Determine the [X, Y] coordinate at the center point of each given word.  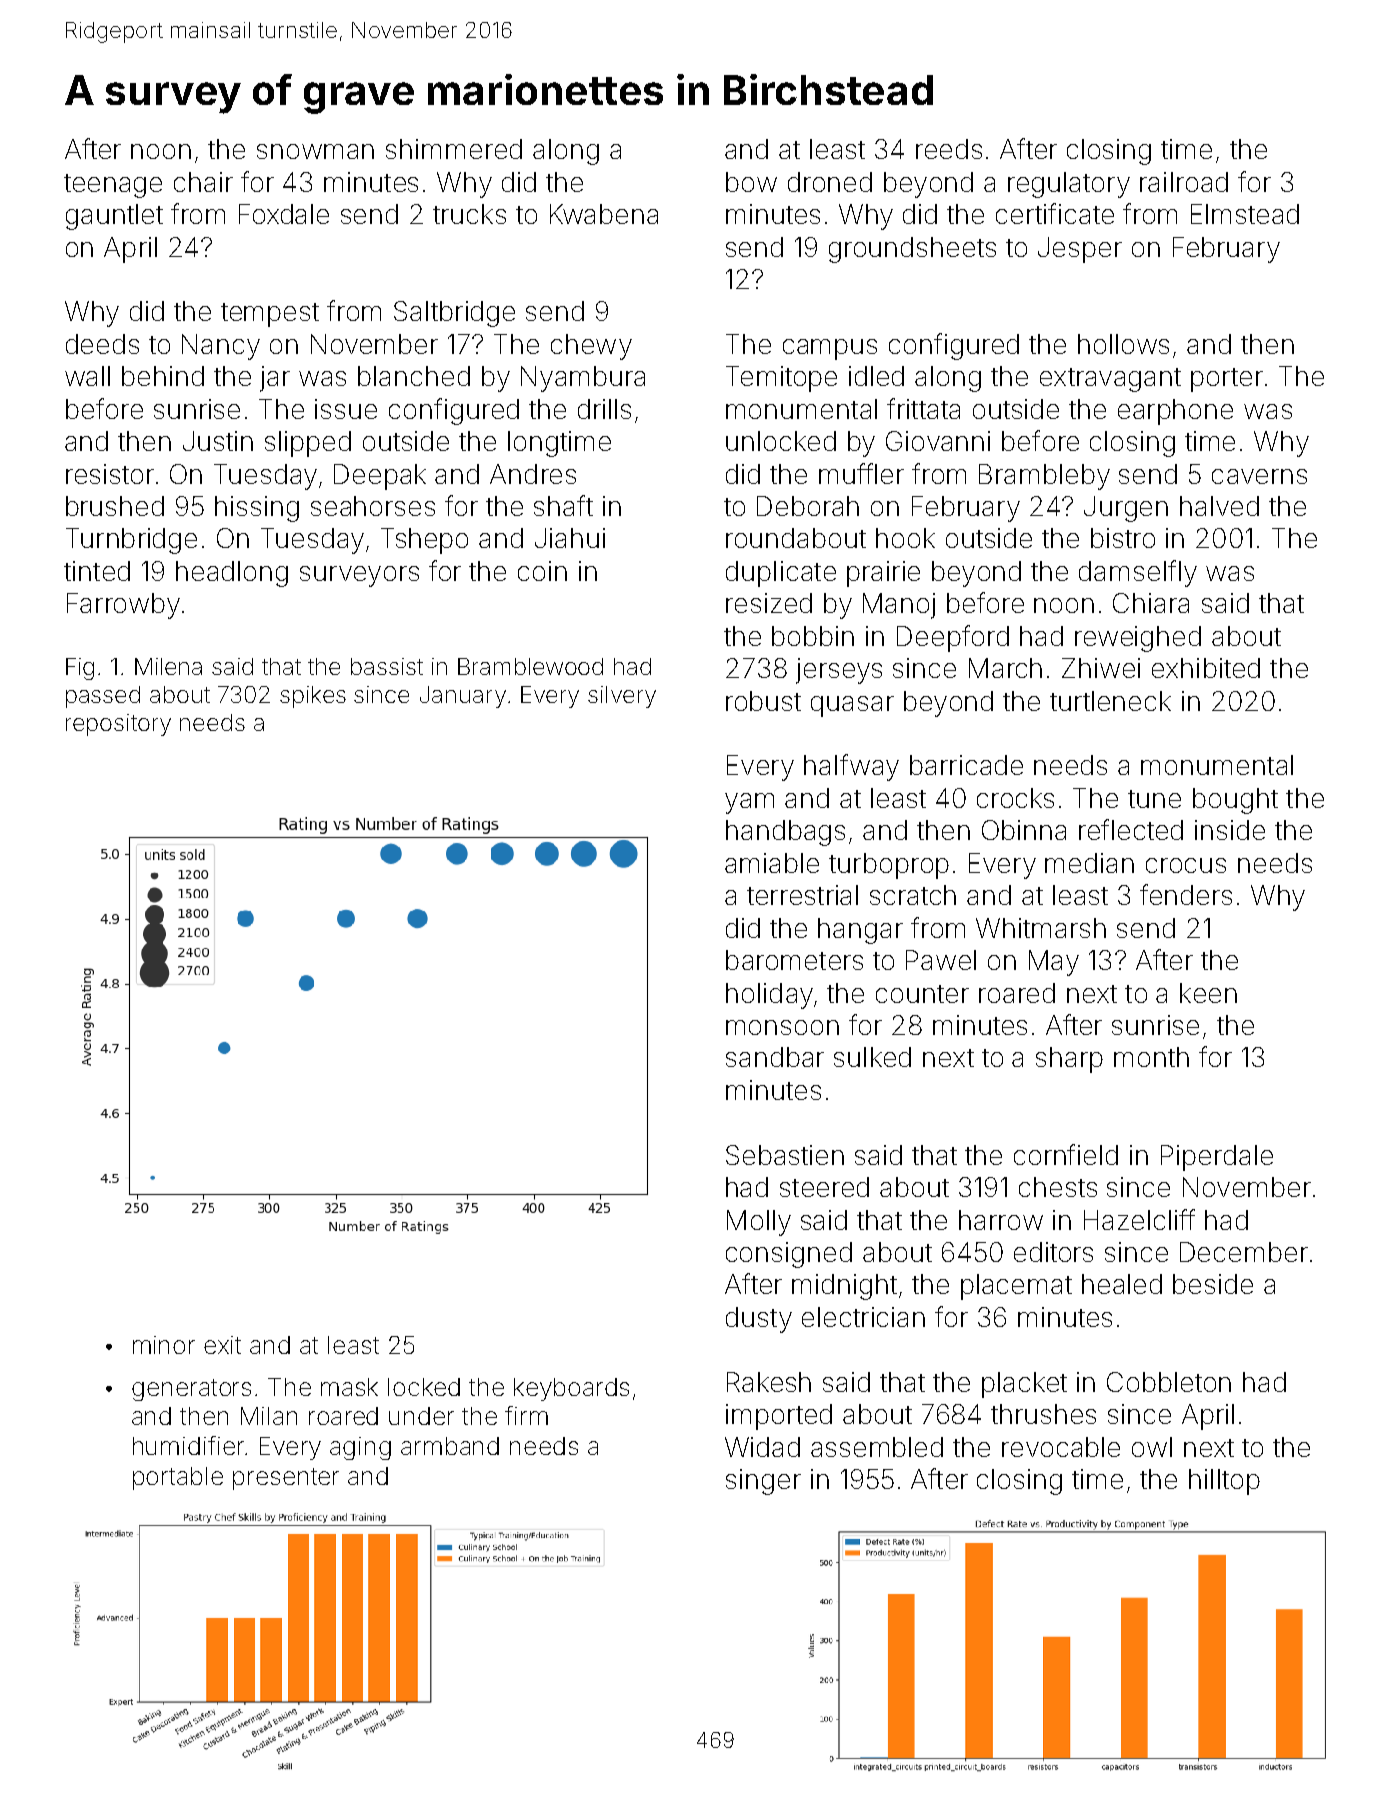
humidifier [188, 1445]
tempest [270, 315]
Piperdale [1217, 1158]
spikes [313, 697]
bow [751, 182]
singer [763, 1482]
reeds [949, 149]
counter [922, 994]
